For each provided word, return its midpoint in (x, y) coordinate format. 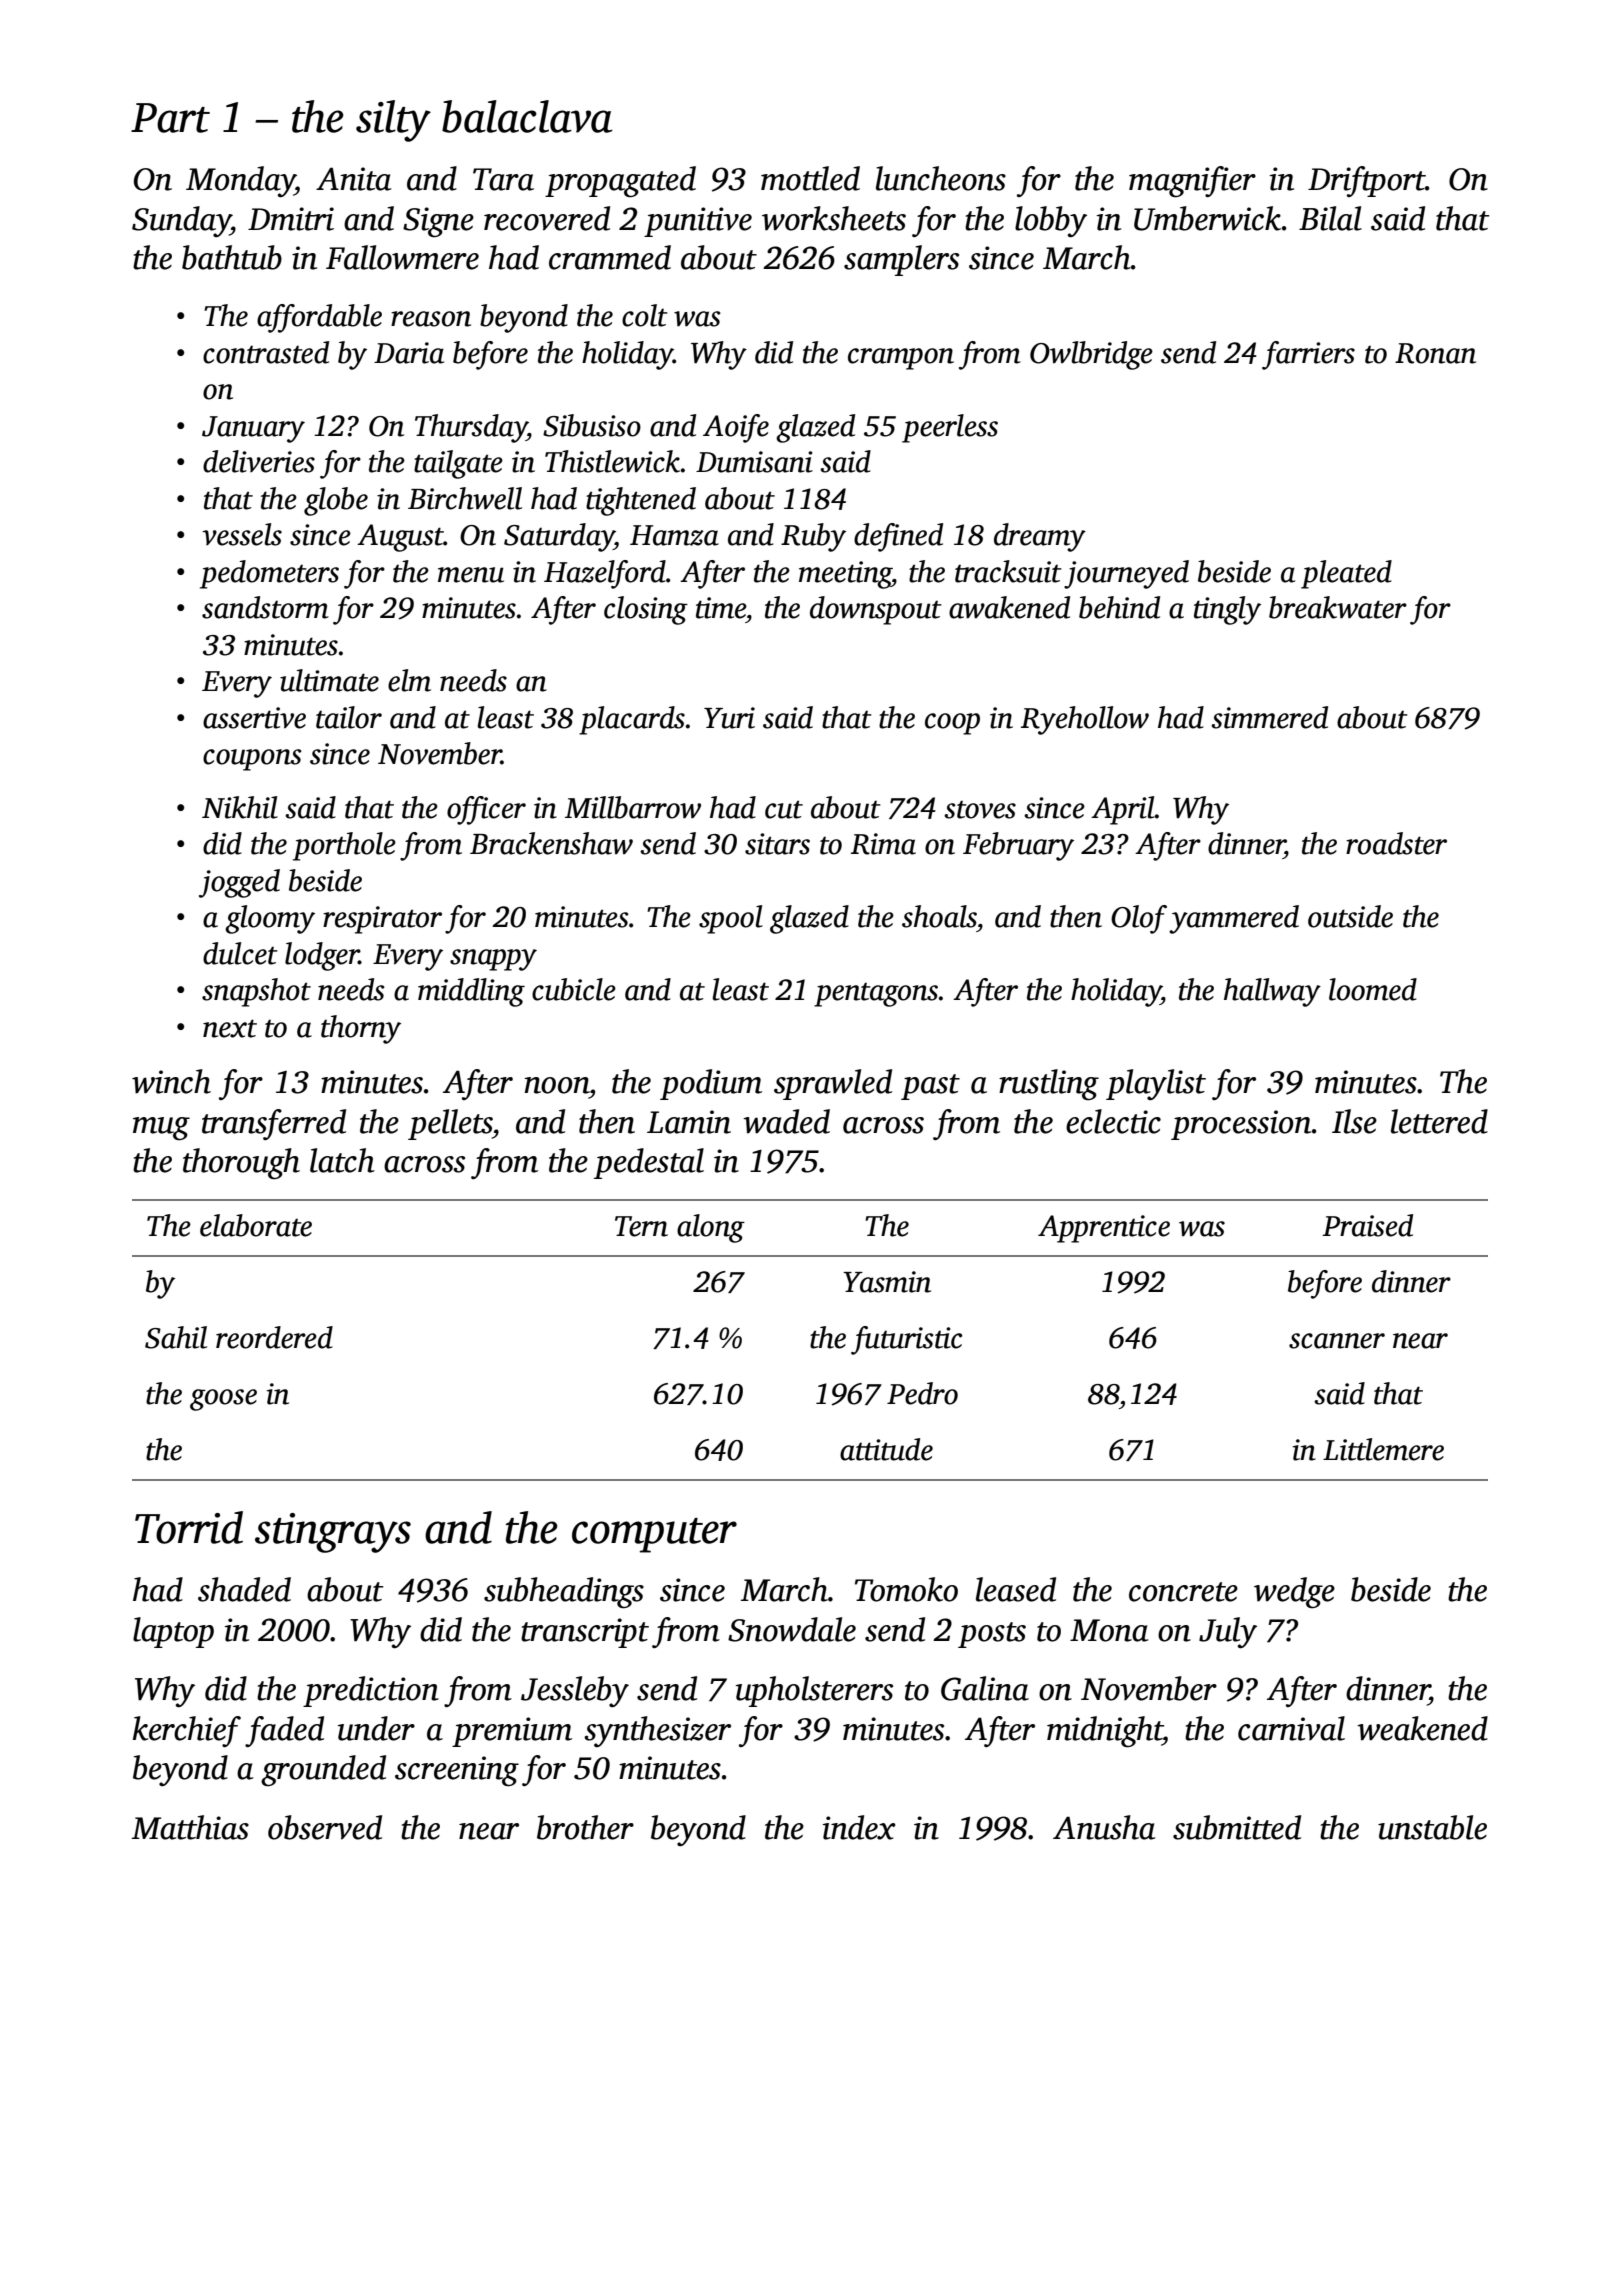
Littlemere (1383, 1449)
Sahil (176, 1337)
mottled (810, 178)
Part (170, 118)
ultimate (329, 680)
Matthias (190, 1827)
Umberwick (1208, 218)
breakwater (1338, 607)
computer (654, 1535)
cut (784, 809)
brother (585, 1827)
